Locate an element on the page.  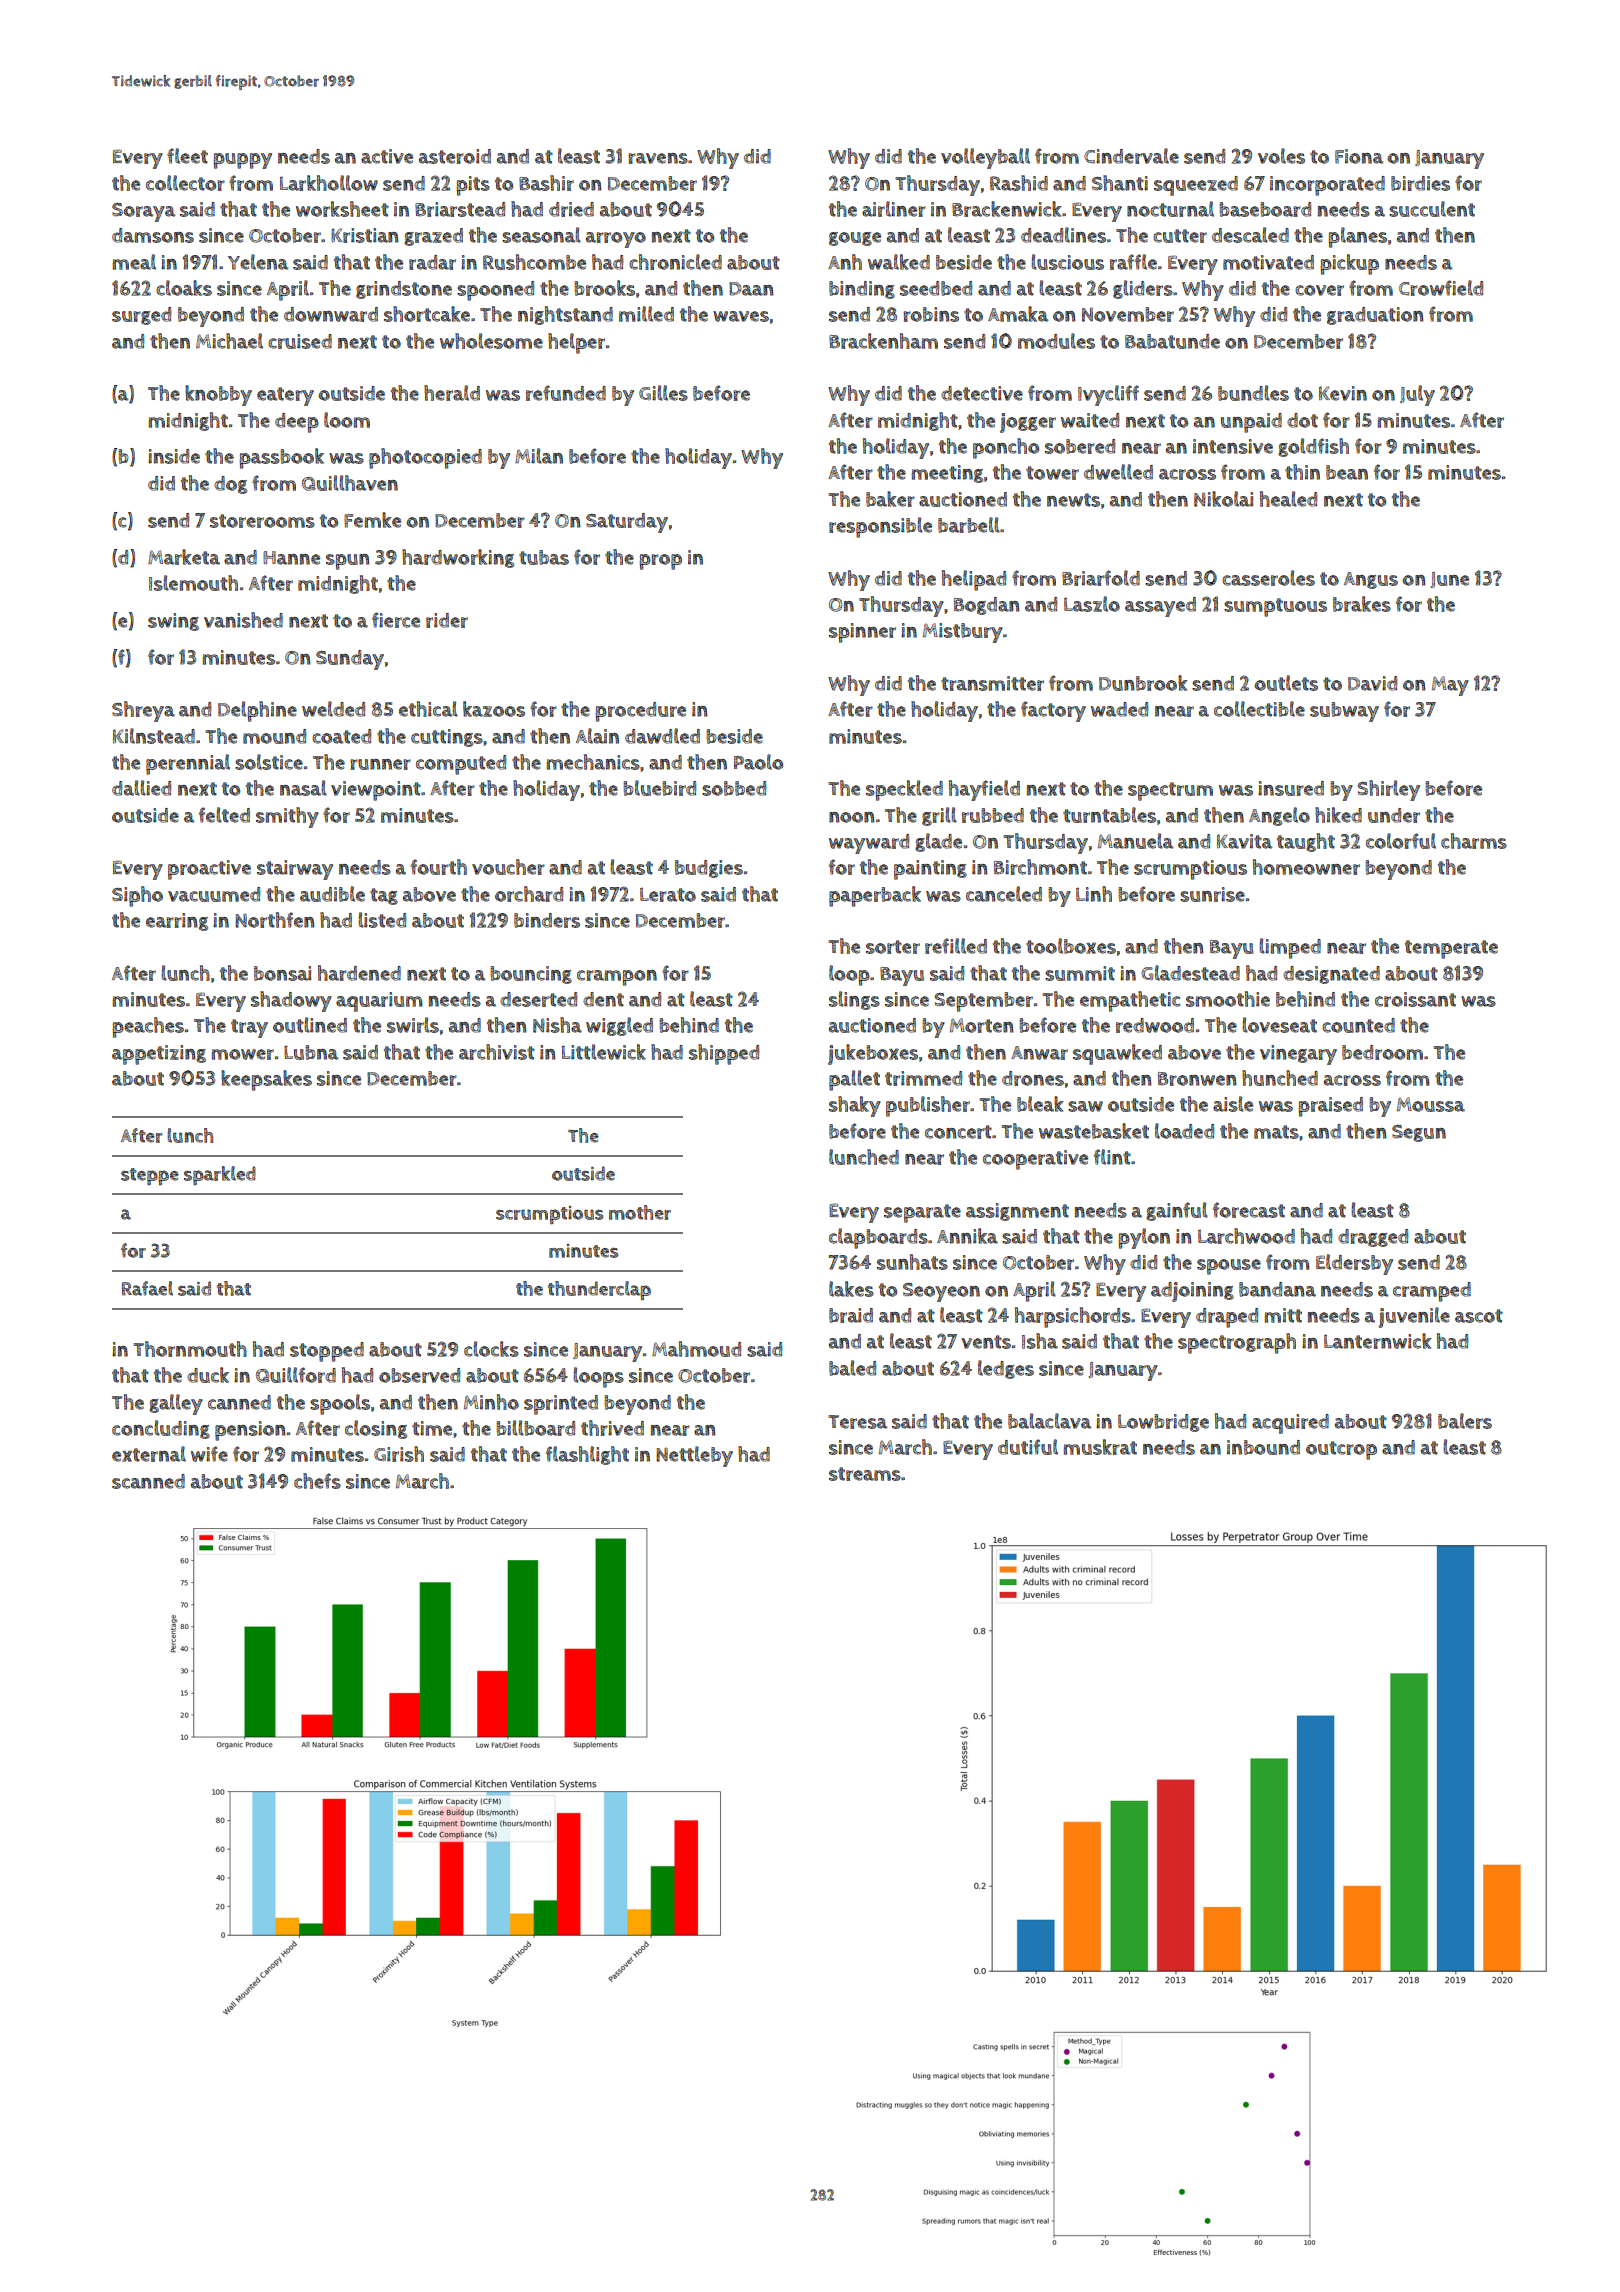
detective is located at coordinates (982, 393).
